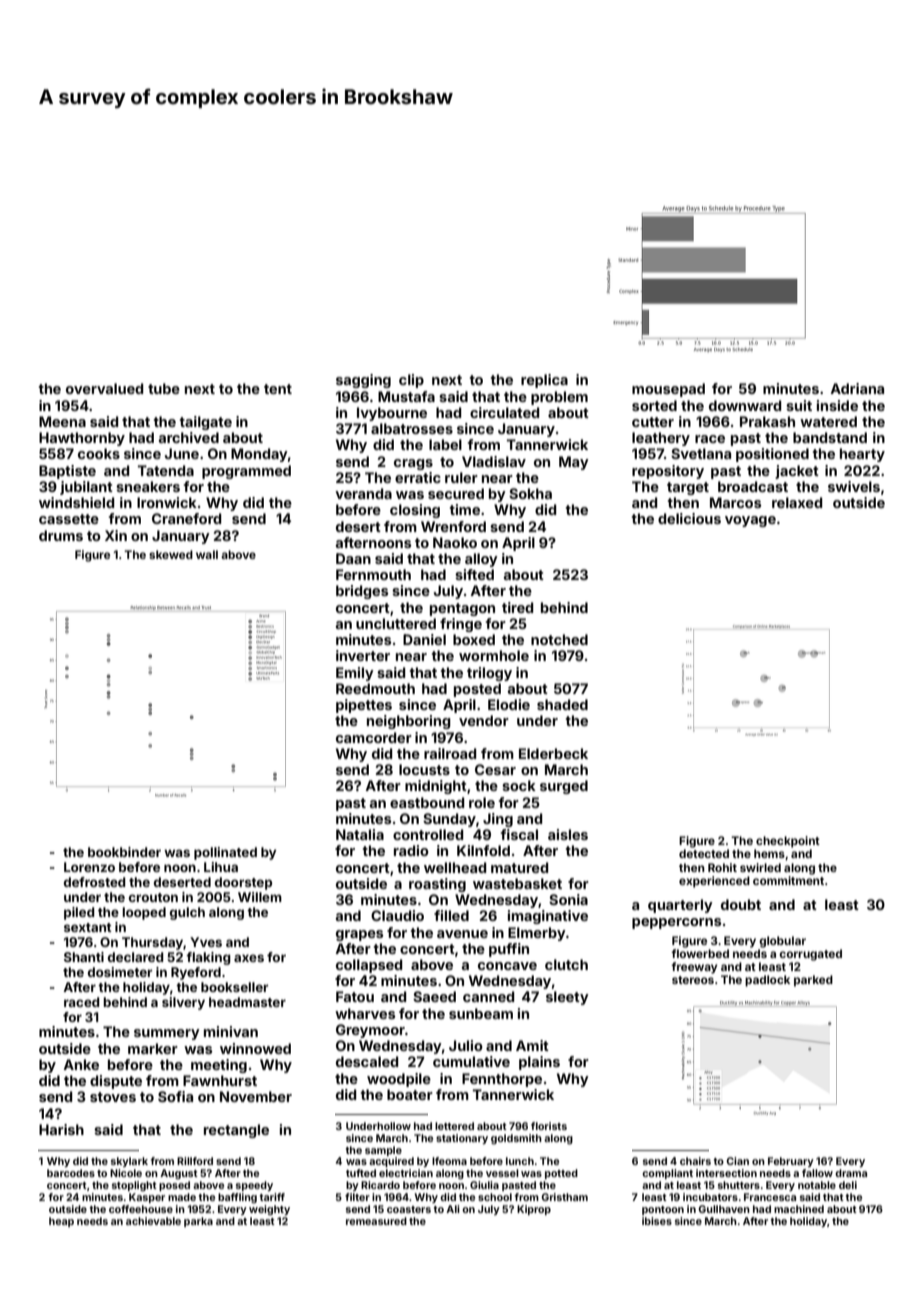 The height and width of the screenshot is (1308, 924). Describe the element at coordinates (124, 852) in the screenshot. I see `bookbinder` at that location.
